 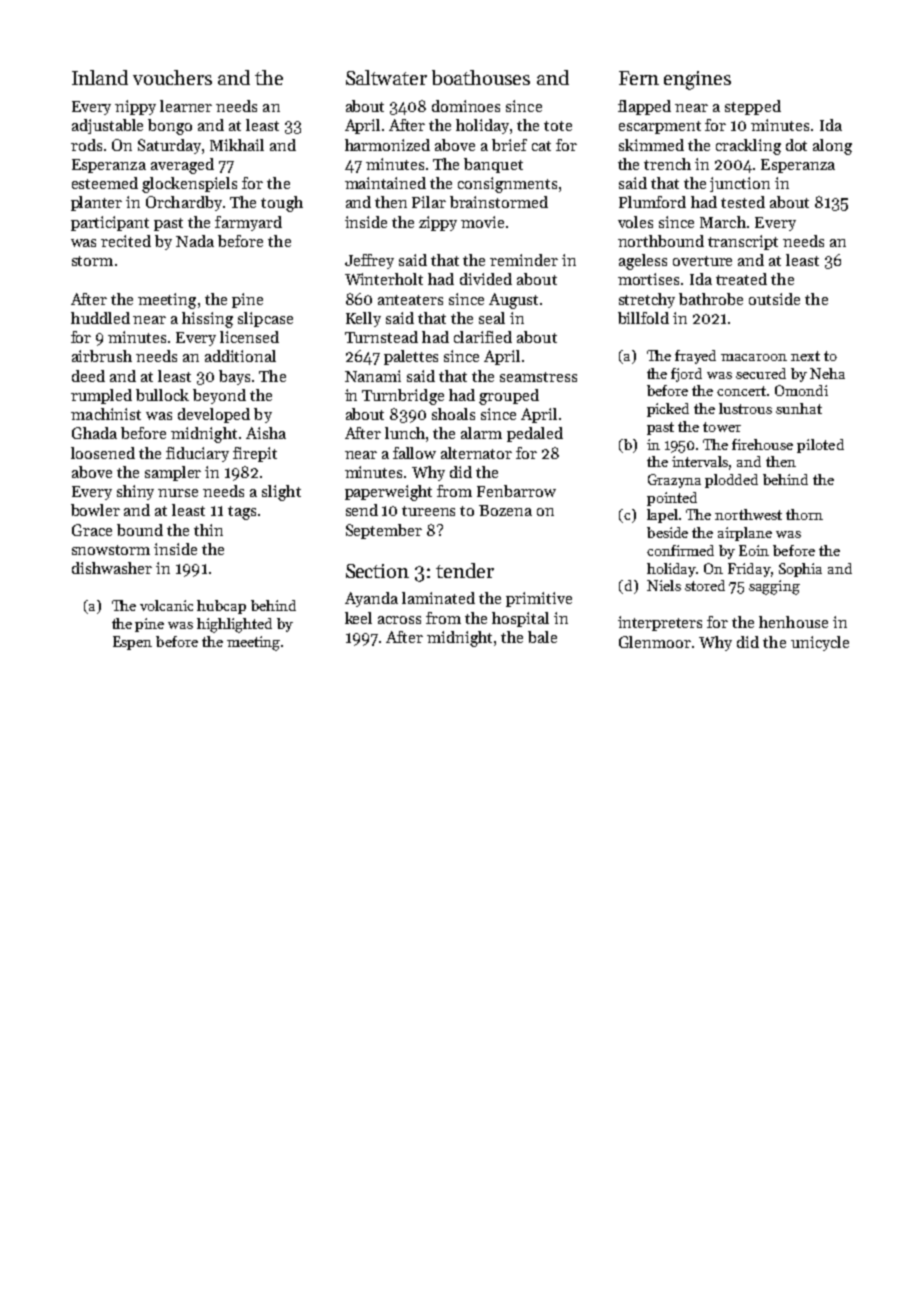 What do you see at coordinates (481, 77) in the document?
I see `boathouses` at bounding box center [481, 77].
